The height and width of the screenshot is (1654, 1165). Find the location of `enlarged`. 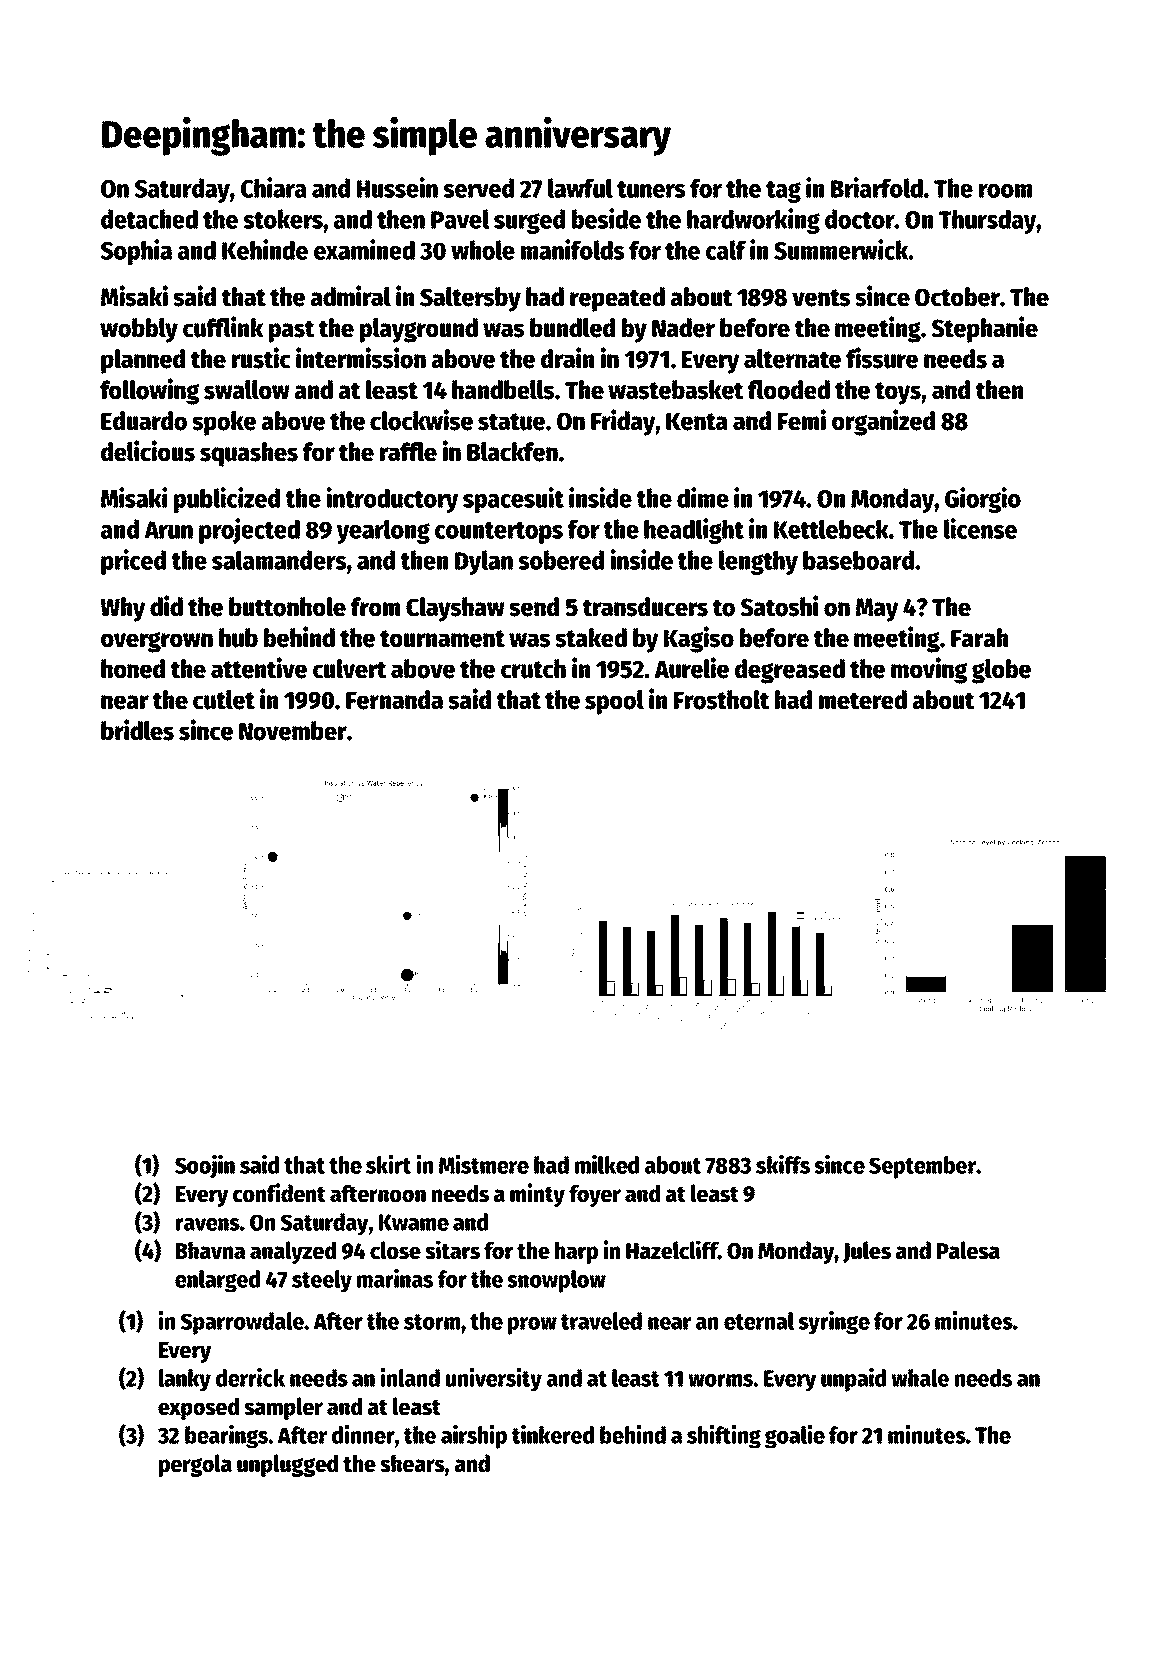

enlarged is located at coordinates (217, 1281).
